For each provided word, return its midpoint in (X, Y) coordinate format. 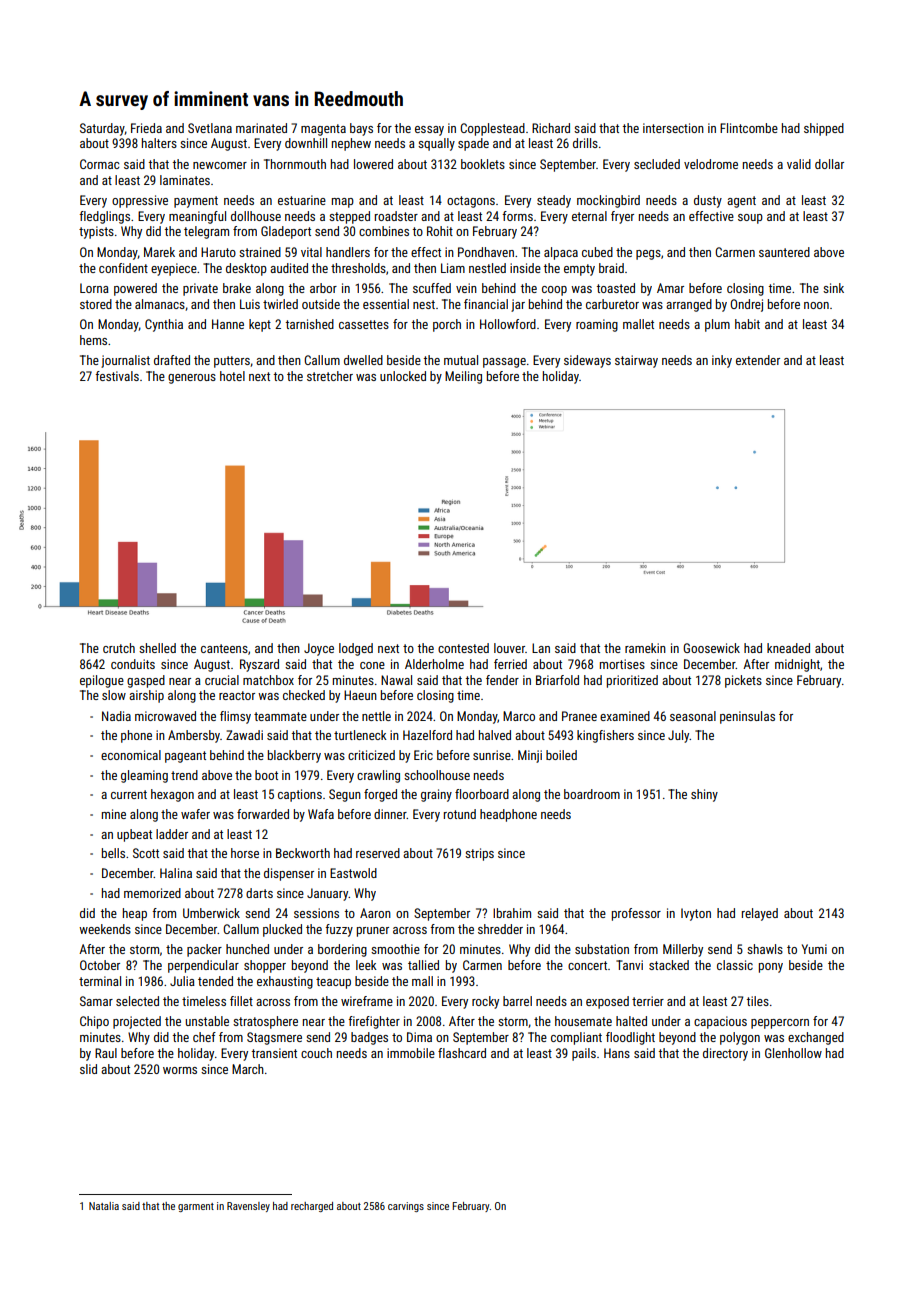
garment (196, 1207)
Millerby (683, 950)
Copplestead (492, 129)
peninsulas (747, 717)
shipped (824, 129)
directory (725, 1054)
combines (384, 231)
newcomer (220, 165)
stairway (636, 361)
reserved (378, 853)
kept (260, 325)
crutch (119, 648)
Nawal (396, 680)
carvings (406, 1207)
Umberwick (211, 913)
